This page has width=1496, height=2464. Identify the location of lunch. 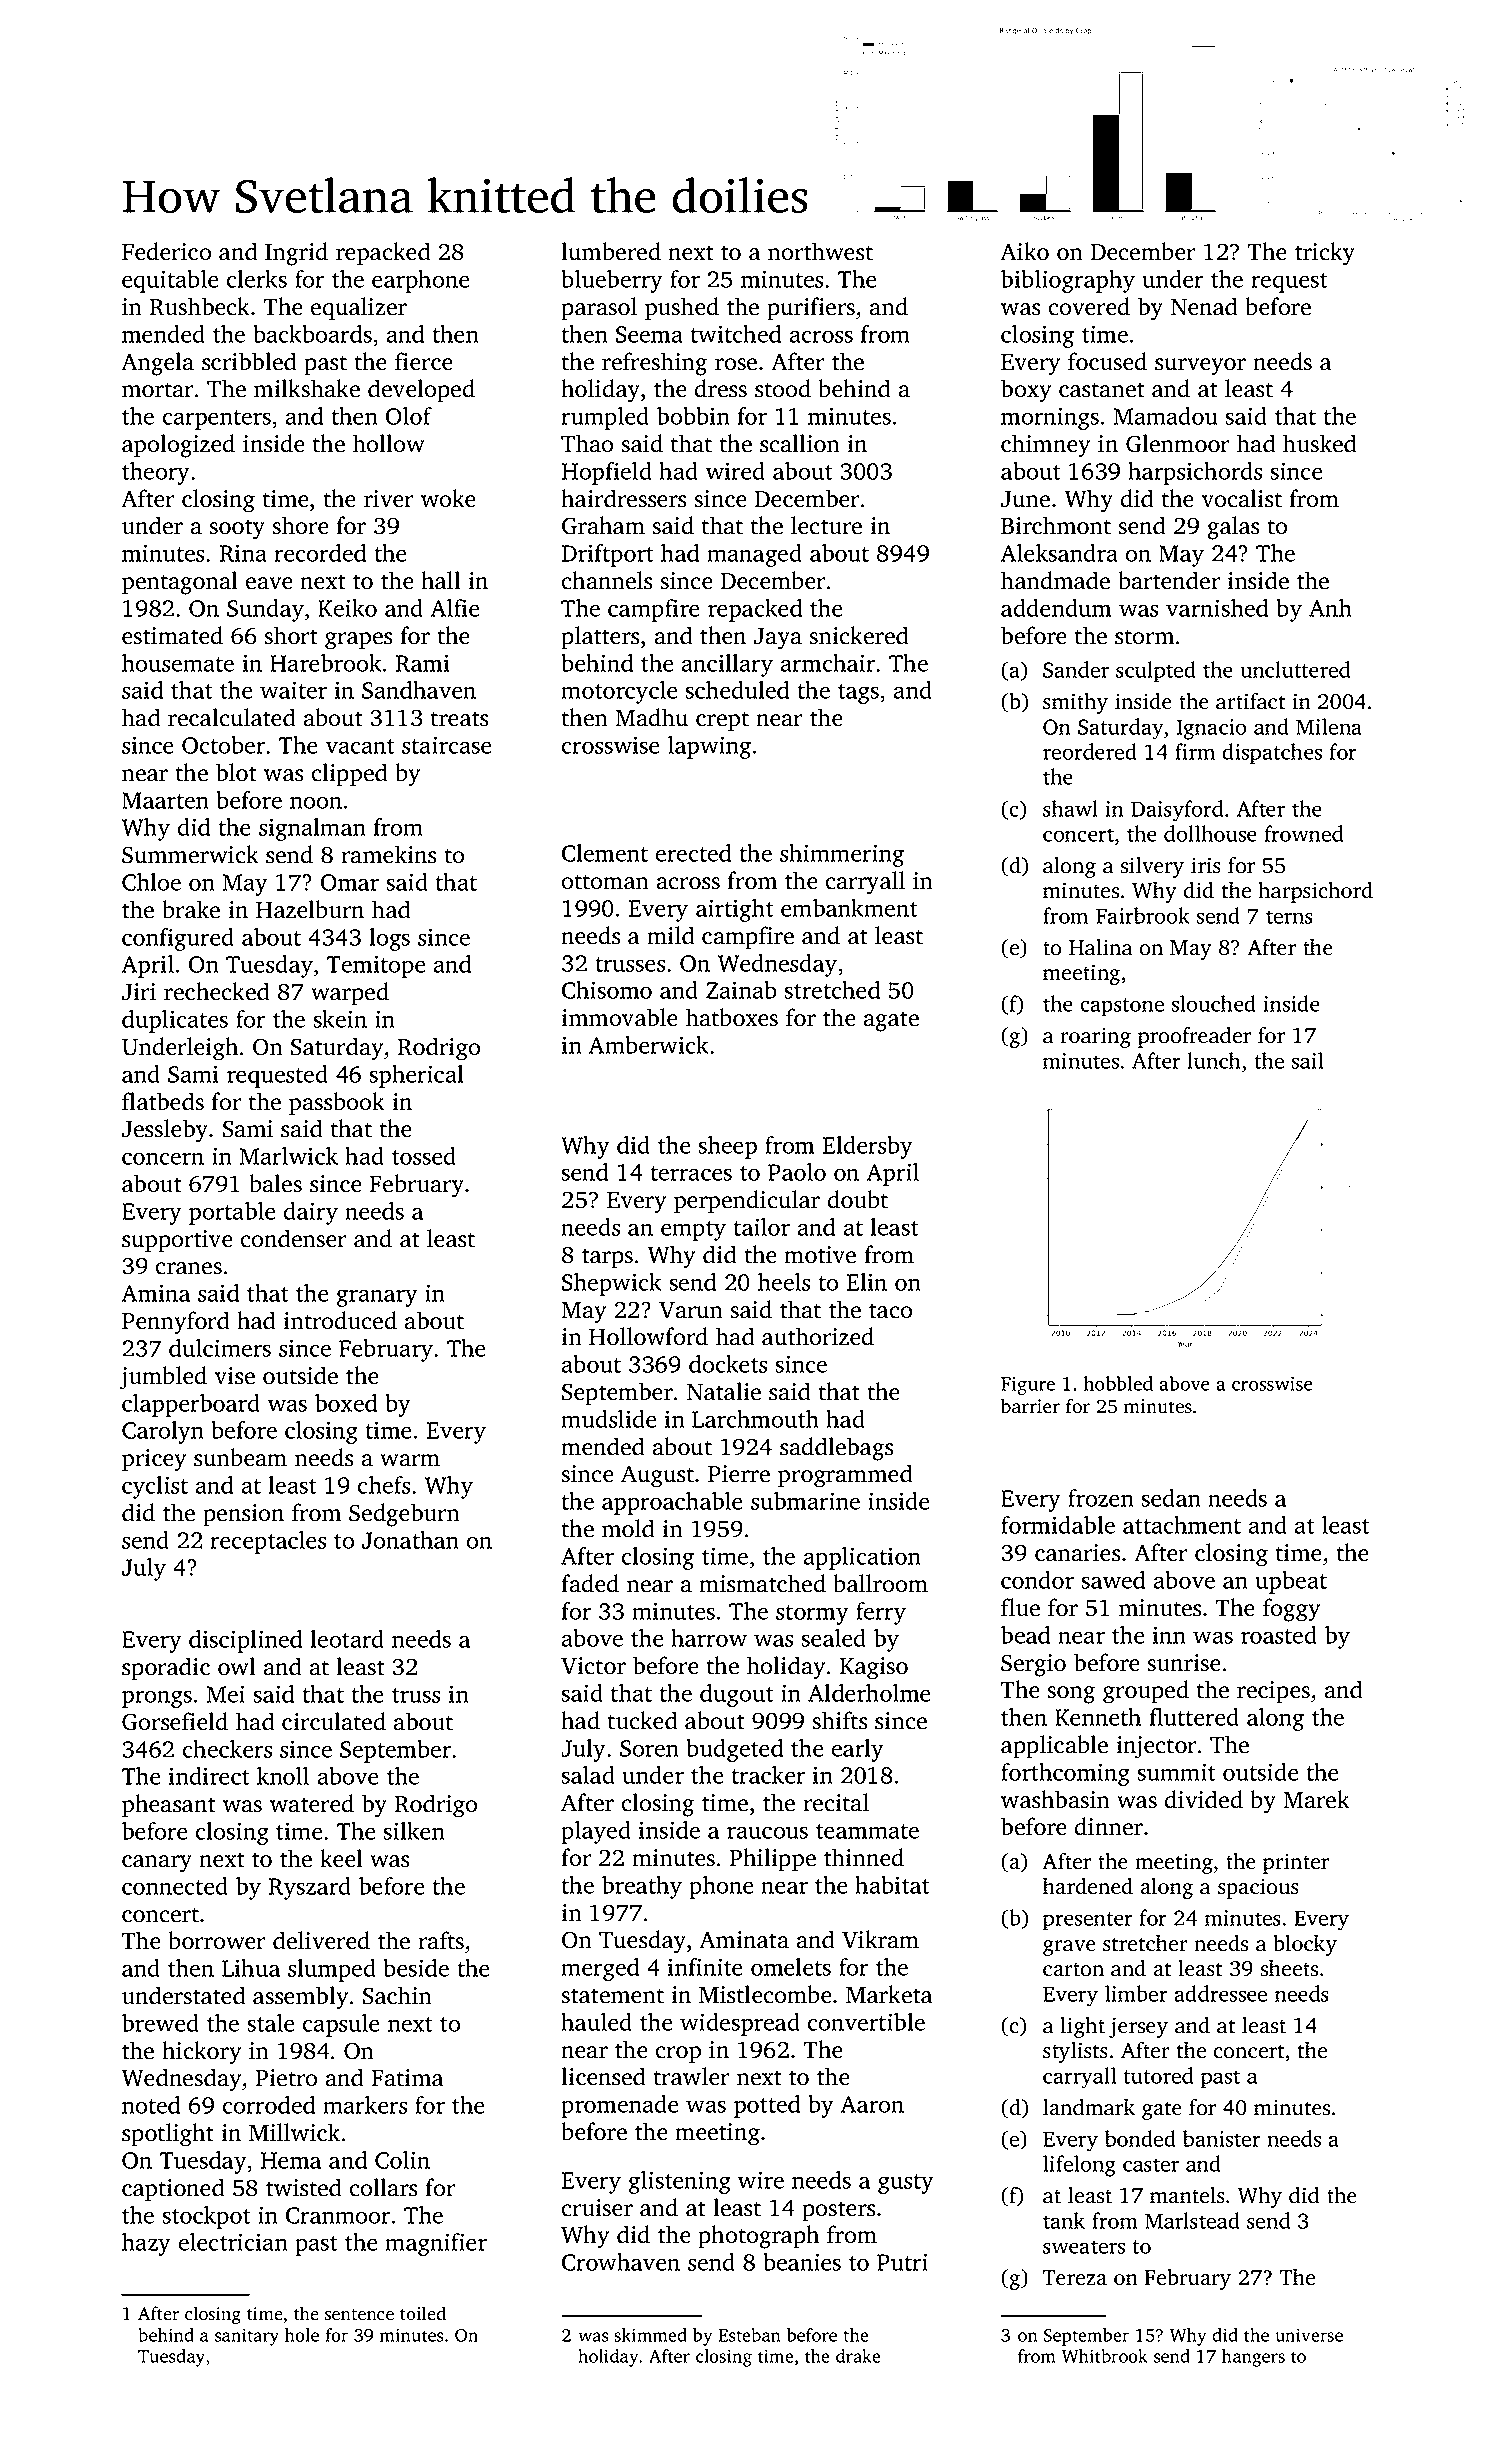
(1214, 1060).
